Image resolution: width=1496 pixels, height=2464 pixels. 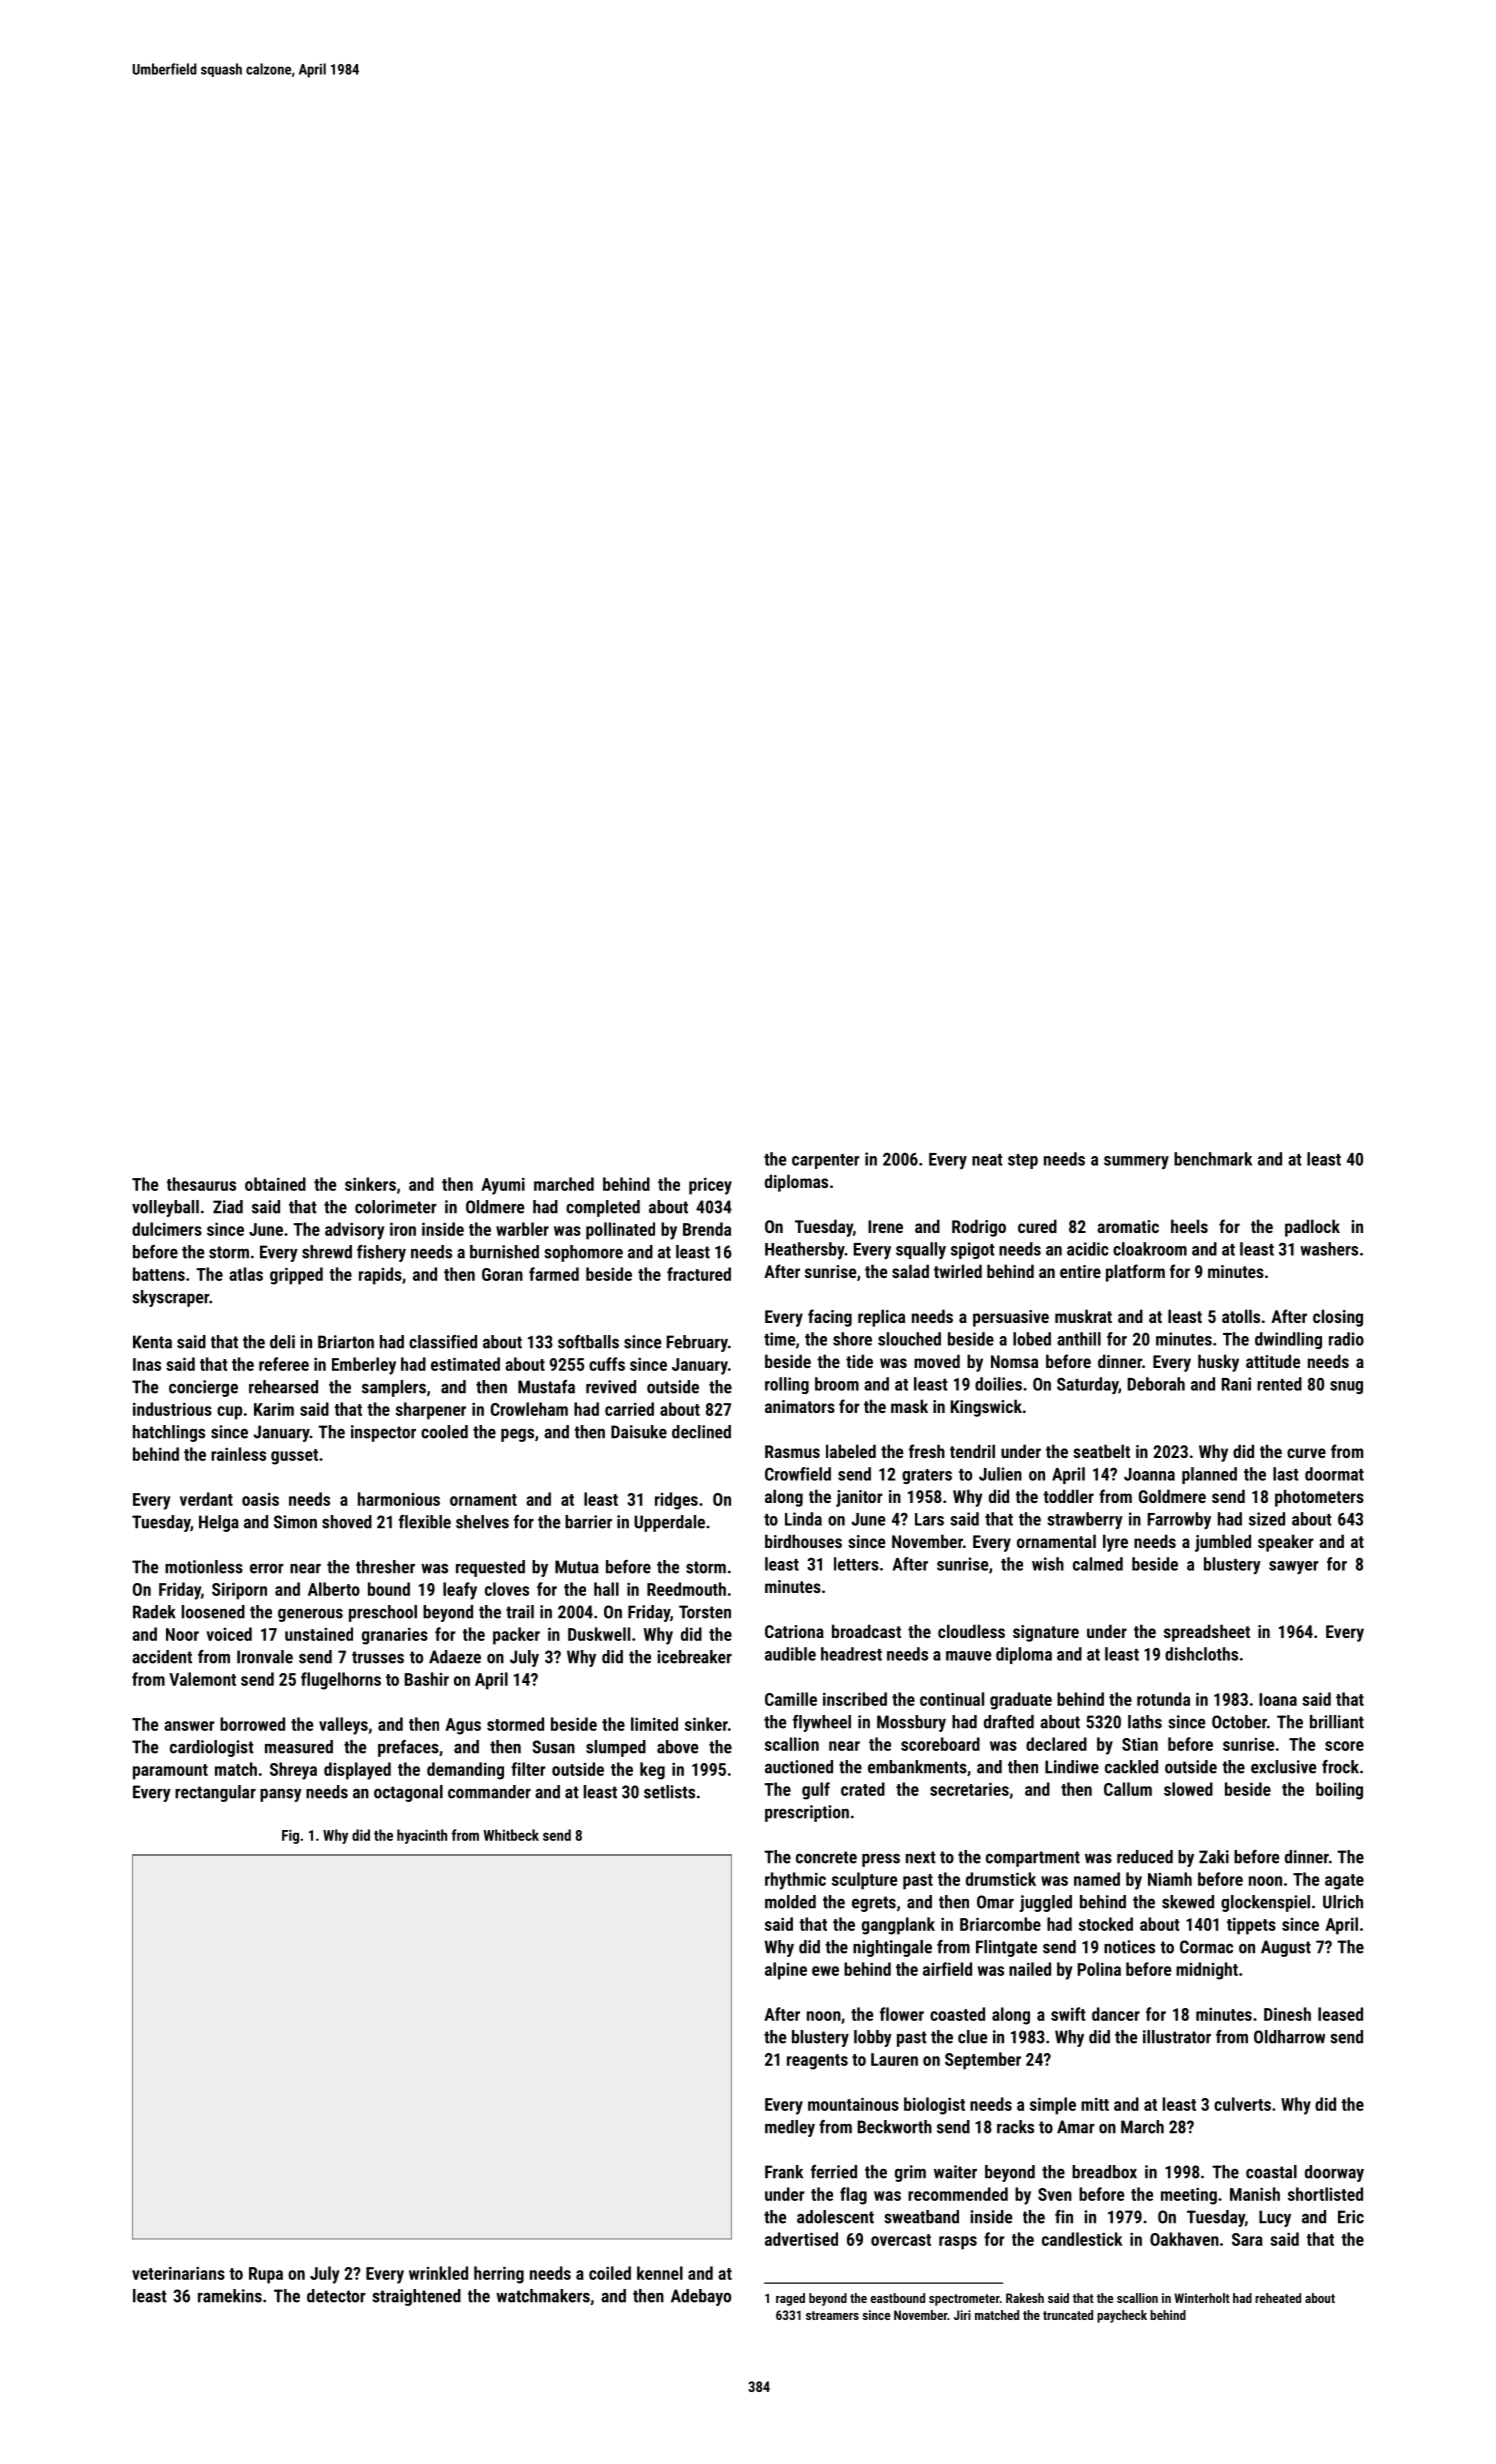 What do you see at coordinates (927, 1451) in the image?
I see `fresh` at bounding box center [927, 1451].
